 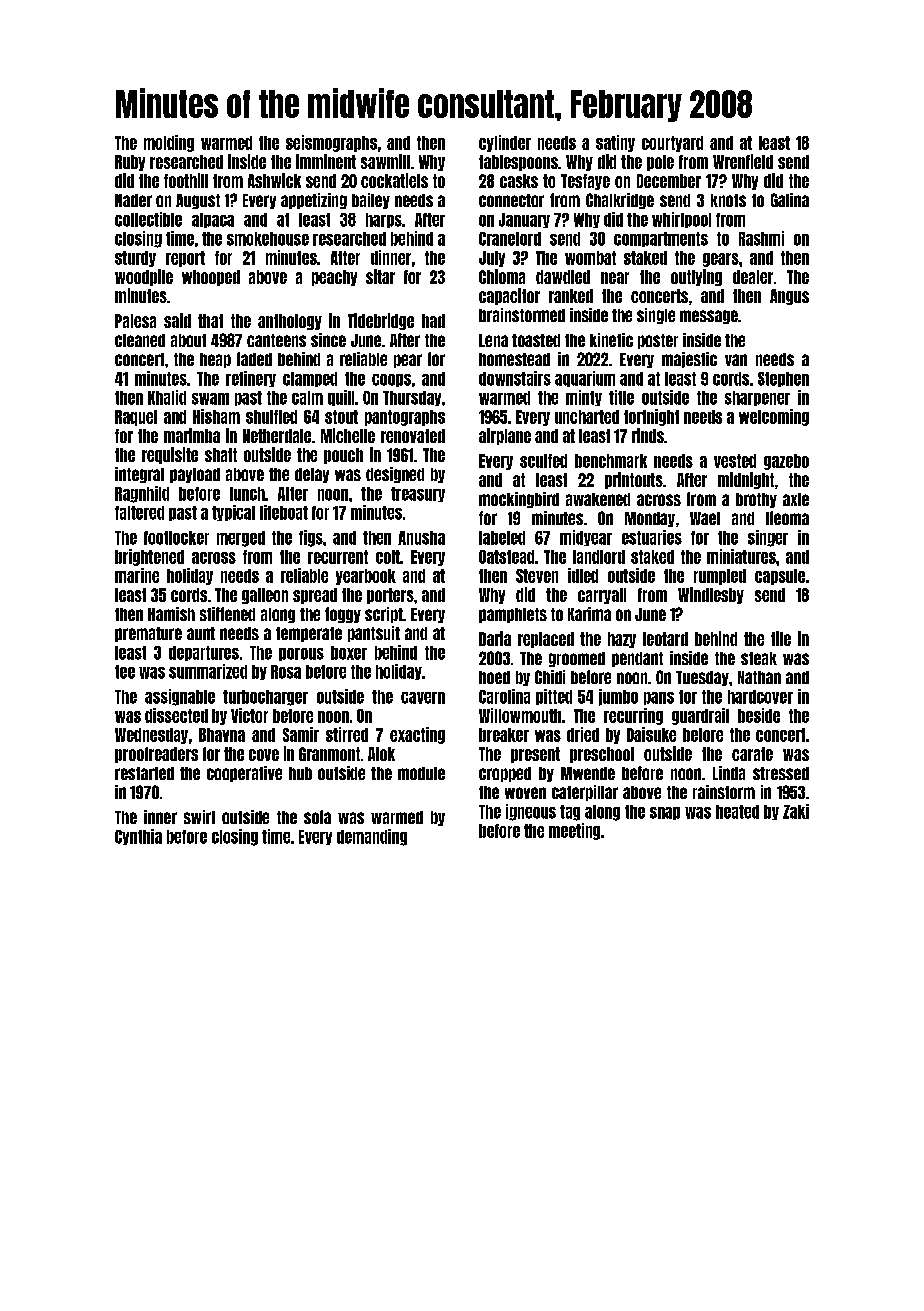 I want to click on cylinder, so click(x=505, y=143).
